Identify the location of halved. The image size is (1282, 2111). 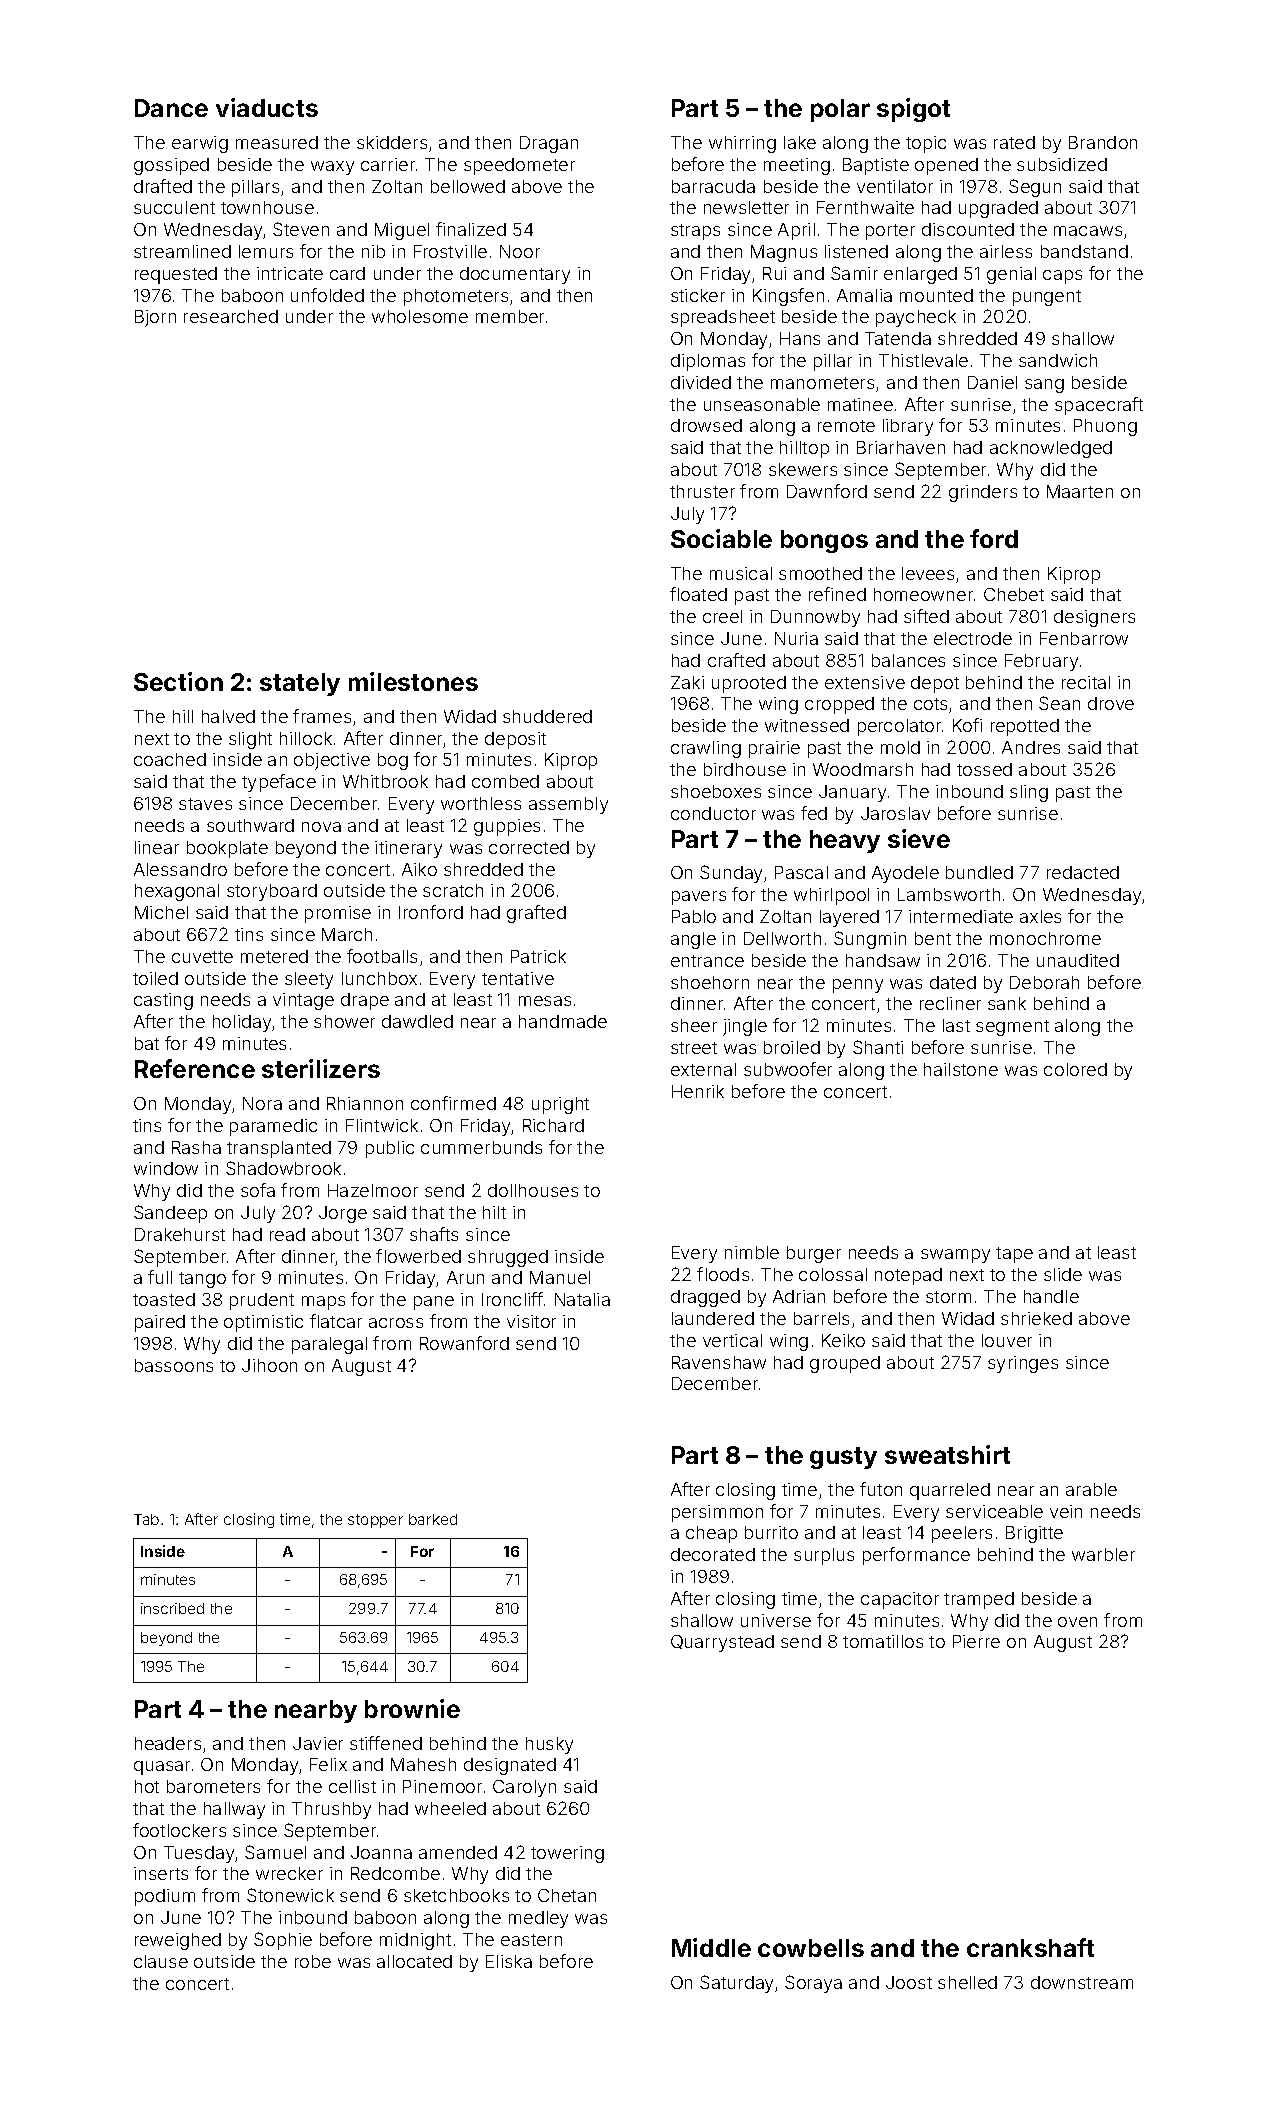
(228, 716).
